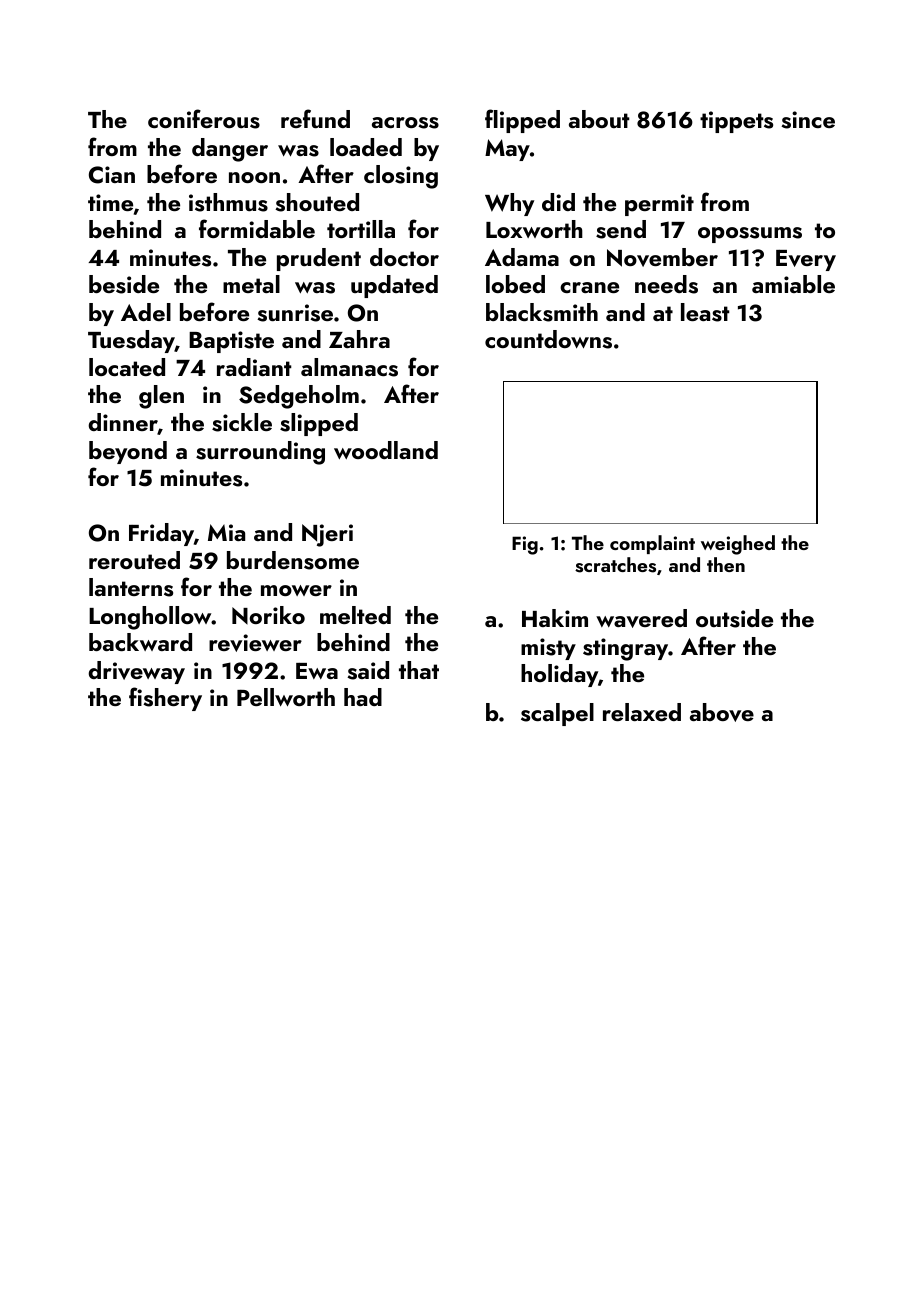  Describe the element at coordinates (542, 312) in the screenshot. I see `blacksmith` at that location.
